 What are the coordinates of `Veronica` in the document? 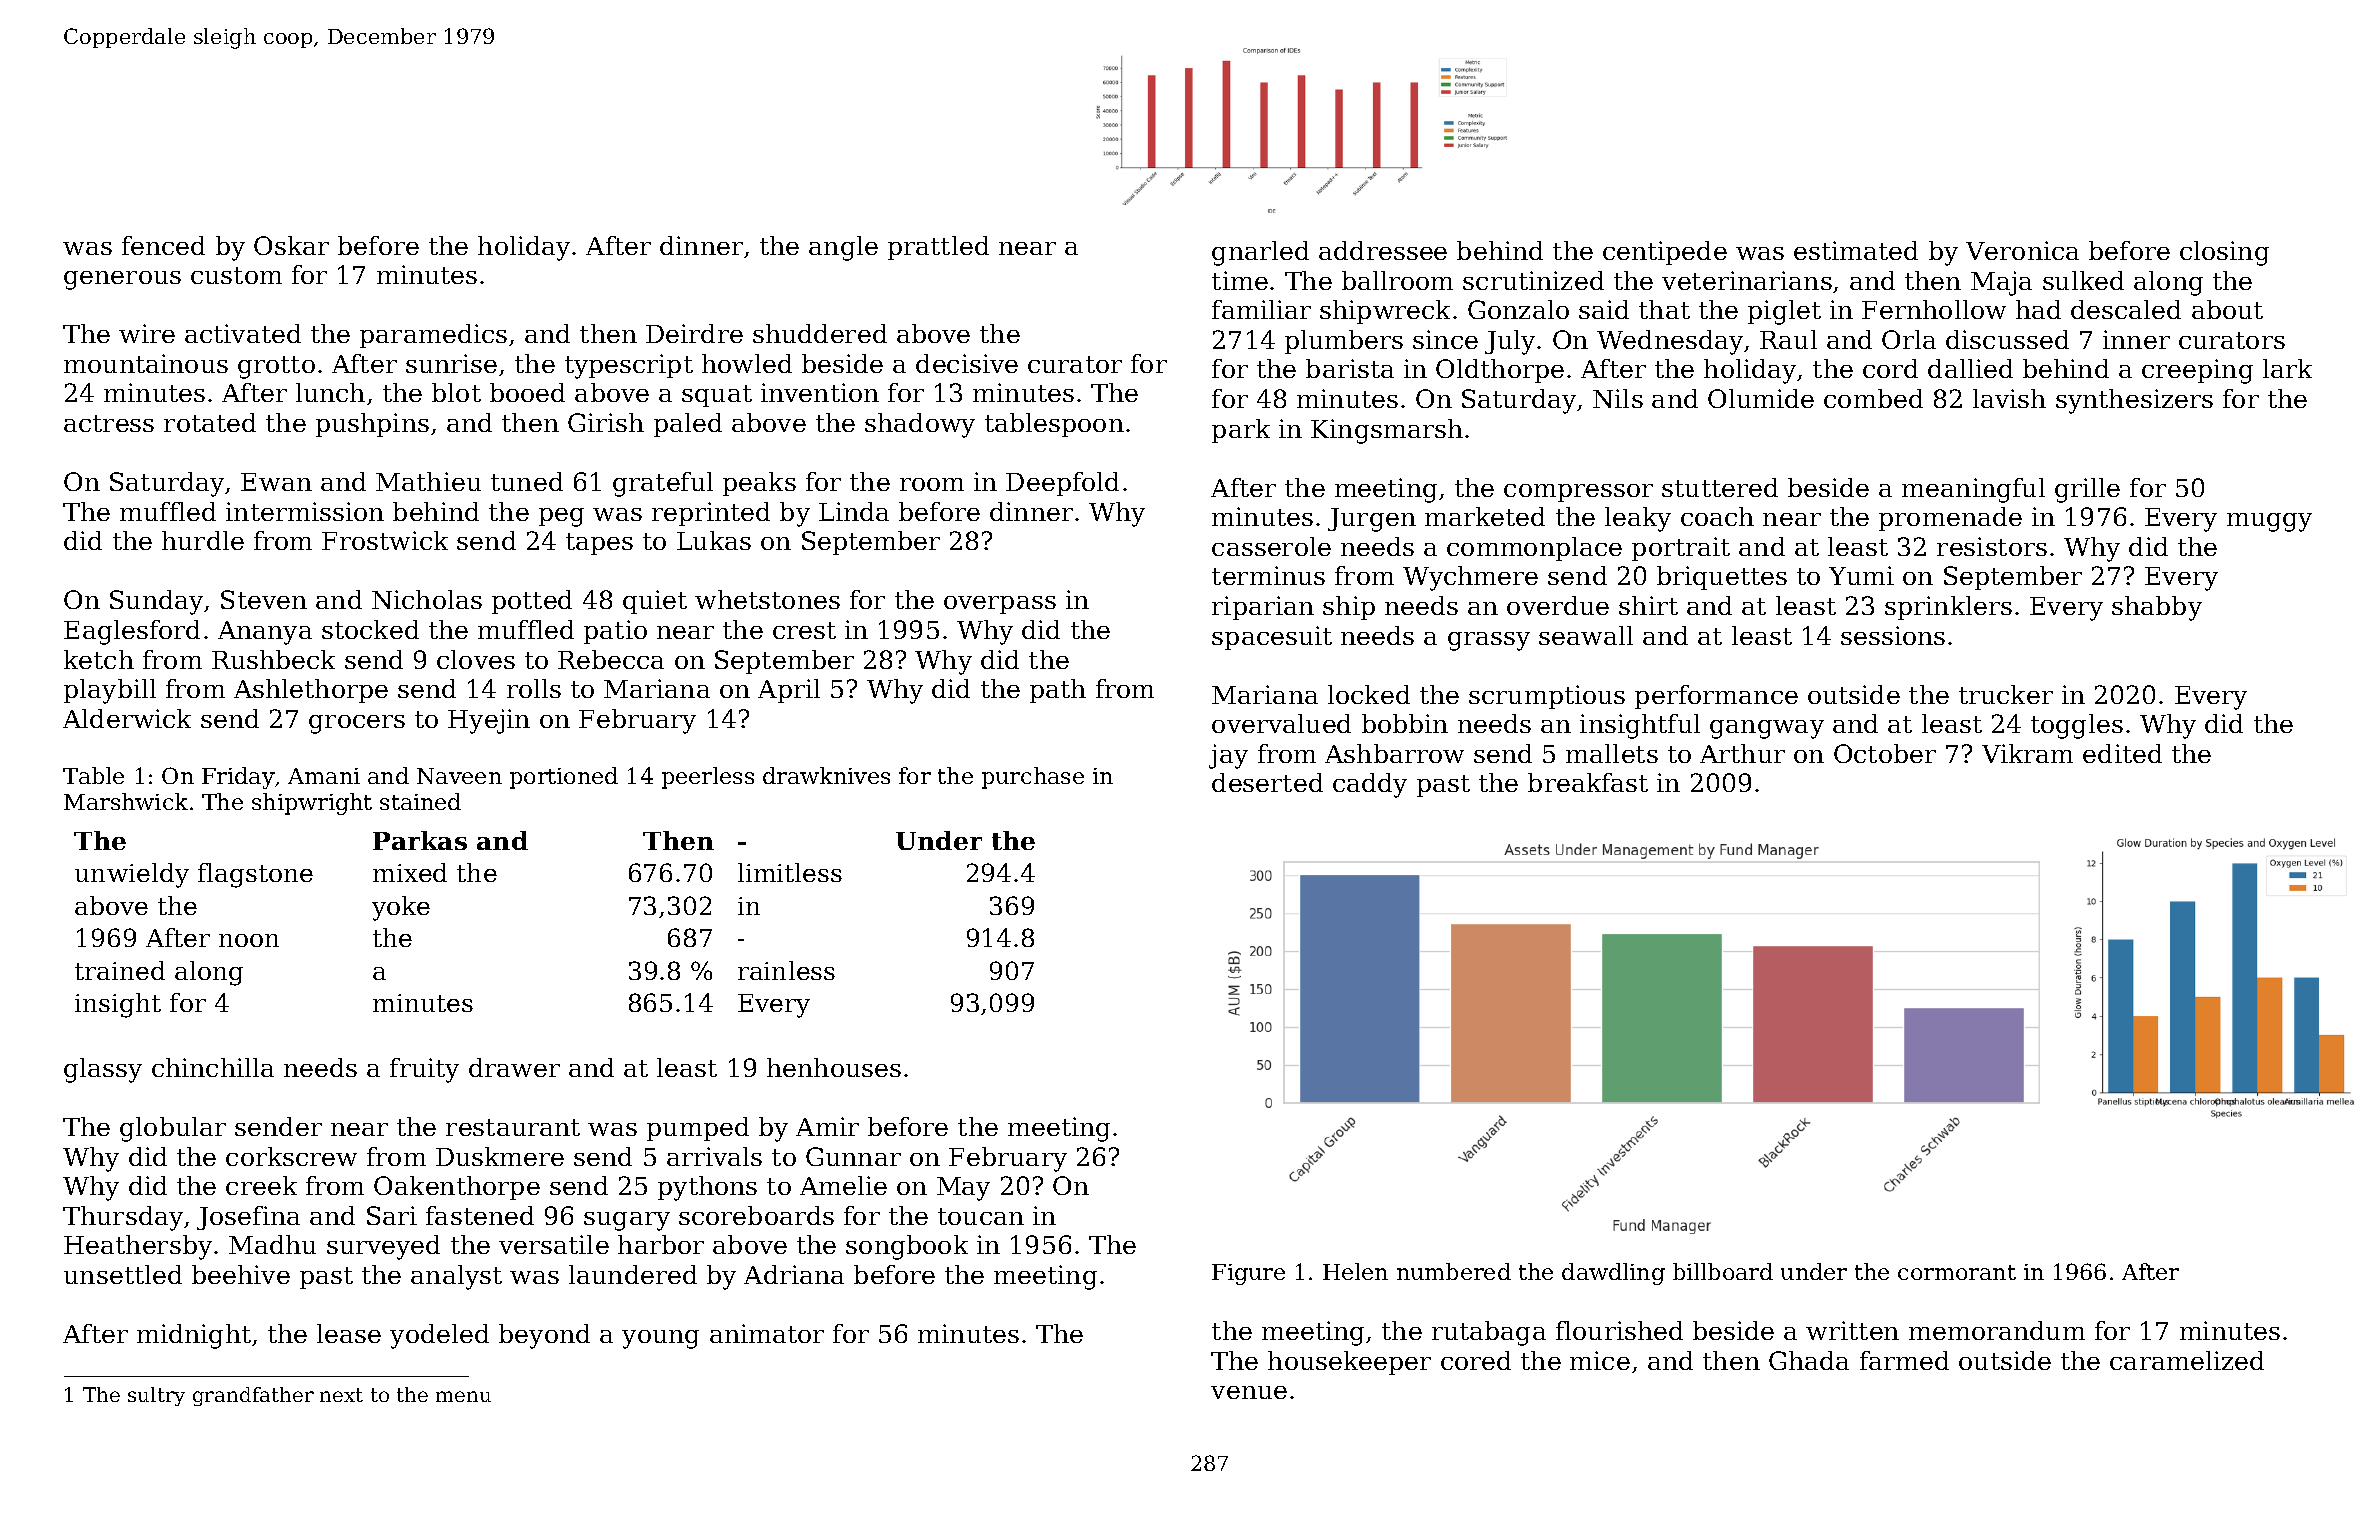 It's located at (2022, 250).
